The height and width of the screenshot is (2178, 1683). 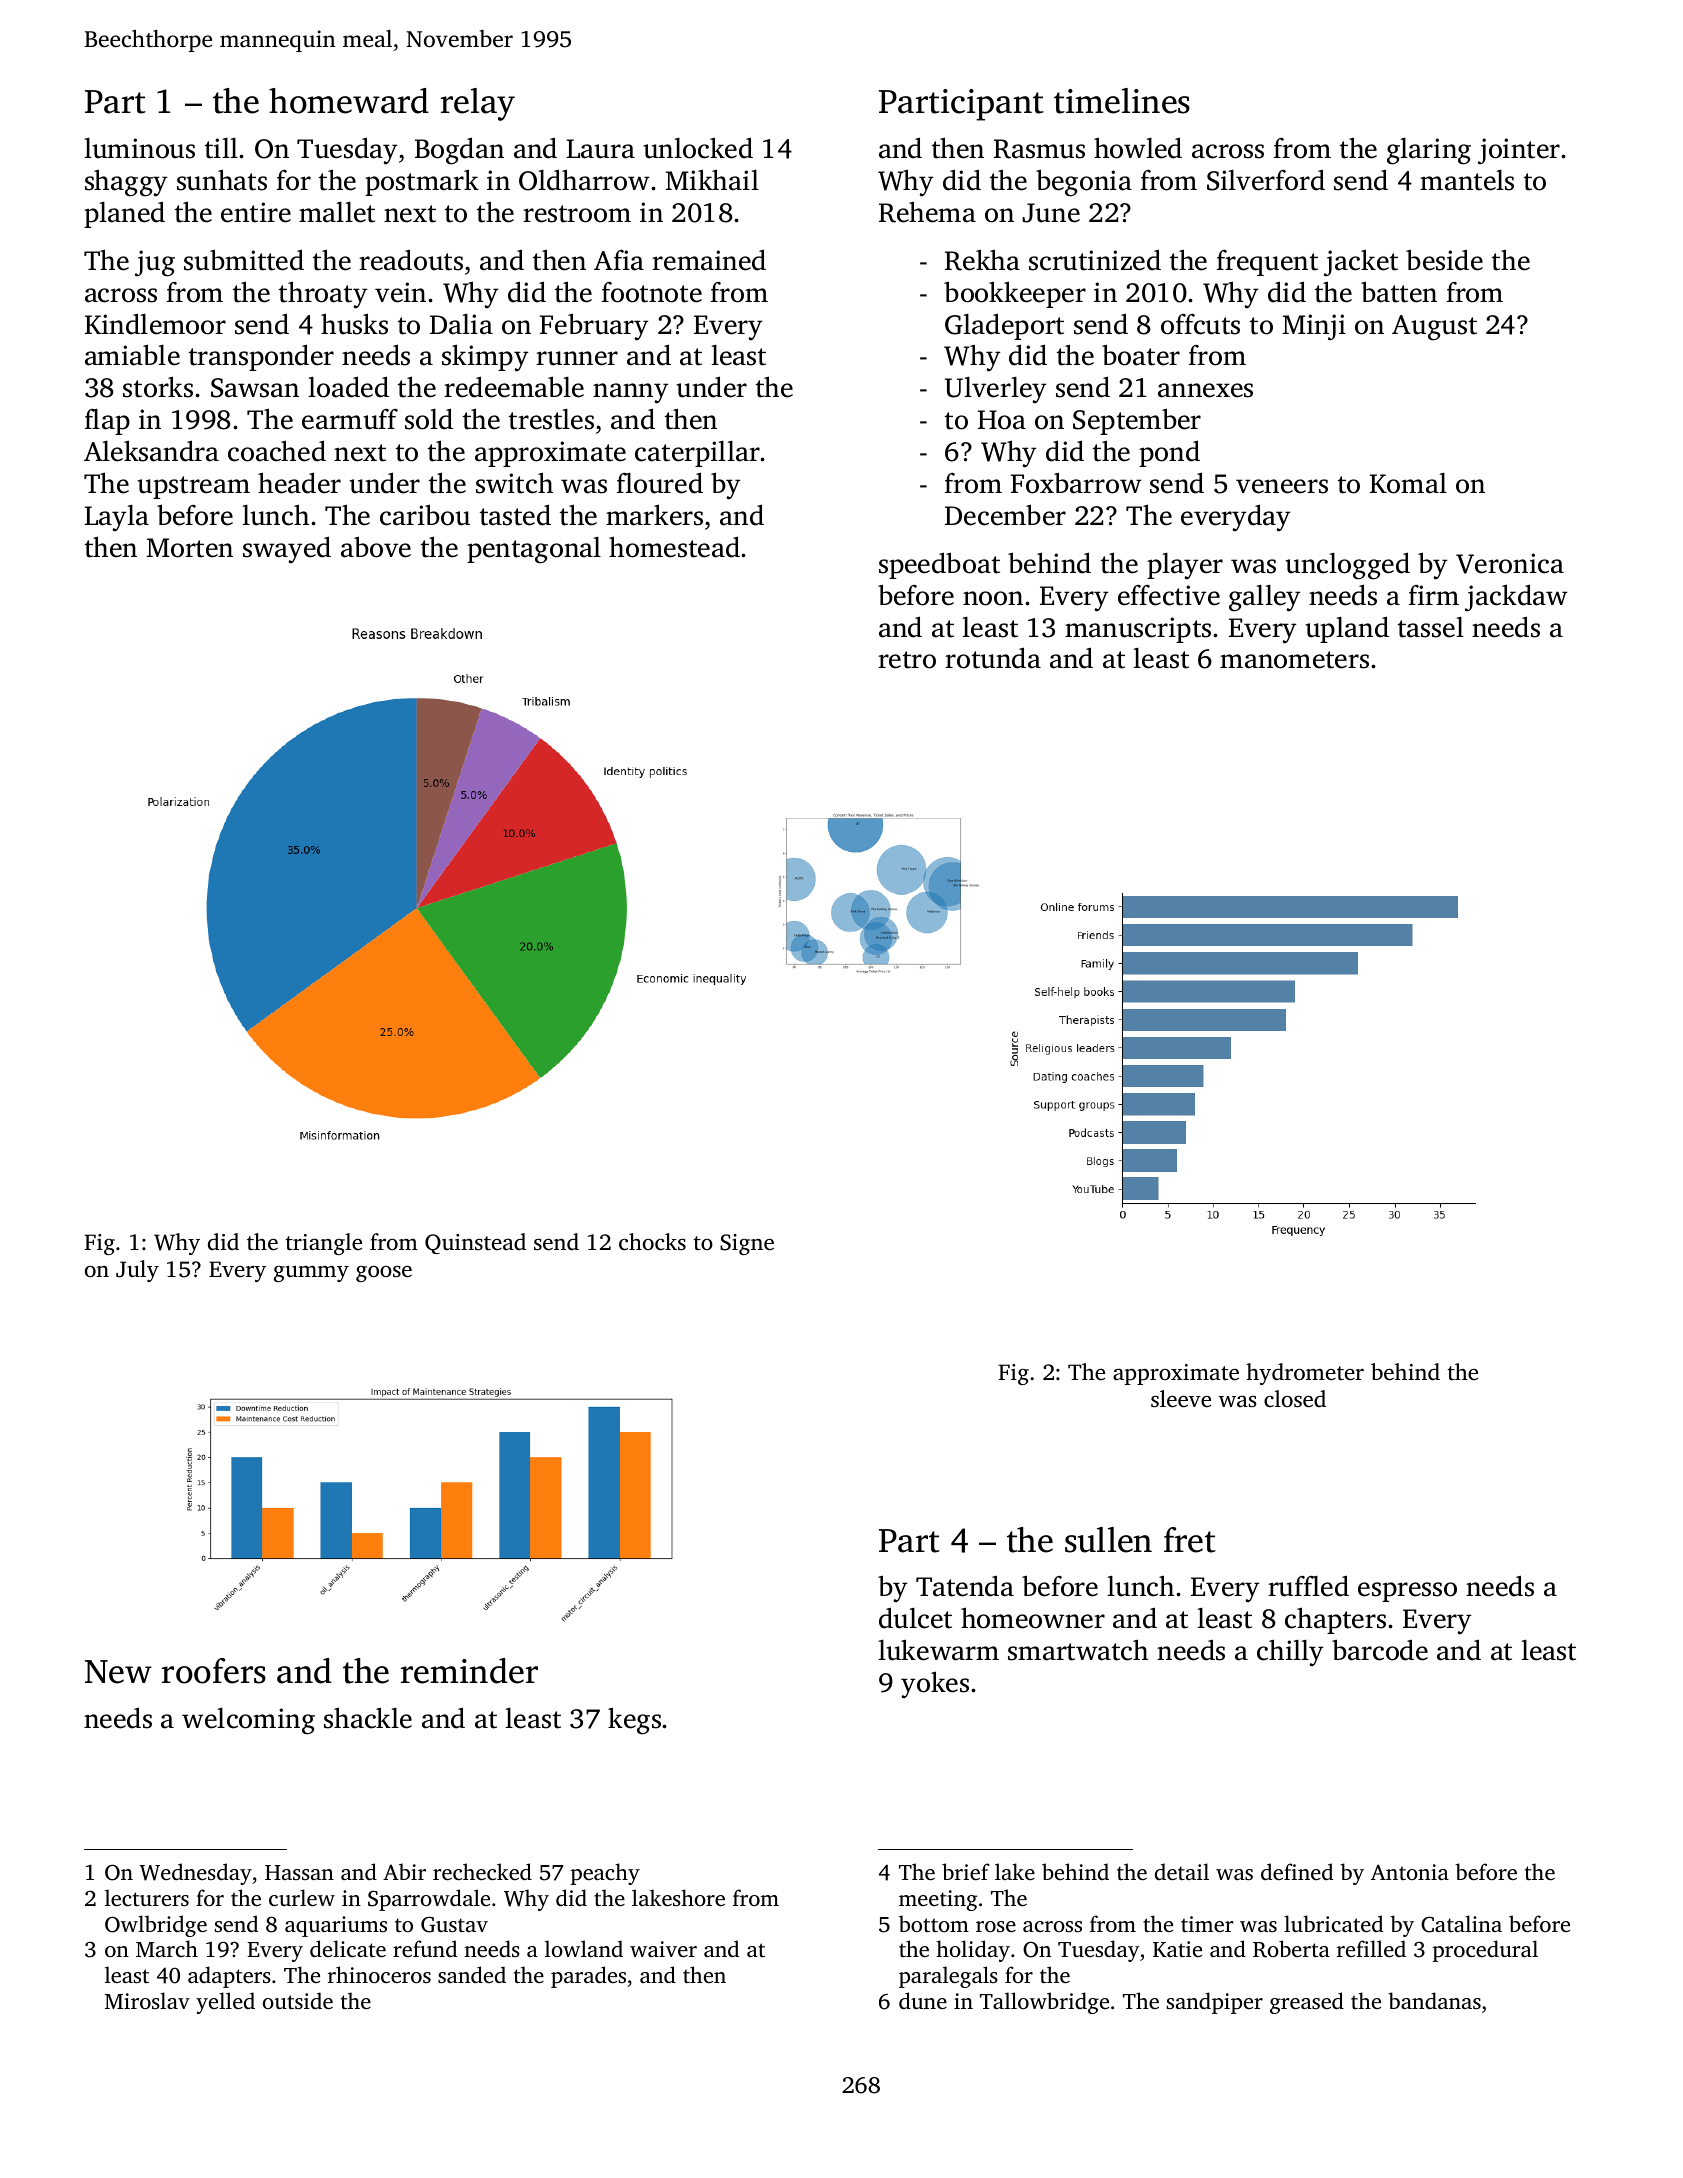 I want to click on rotunda, so click(x=993, y=658).
